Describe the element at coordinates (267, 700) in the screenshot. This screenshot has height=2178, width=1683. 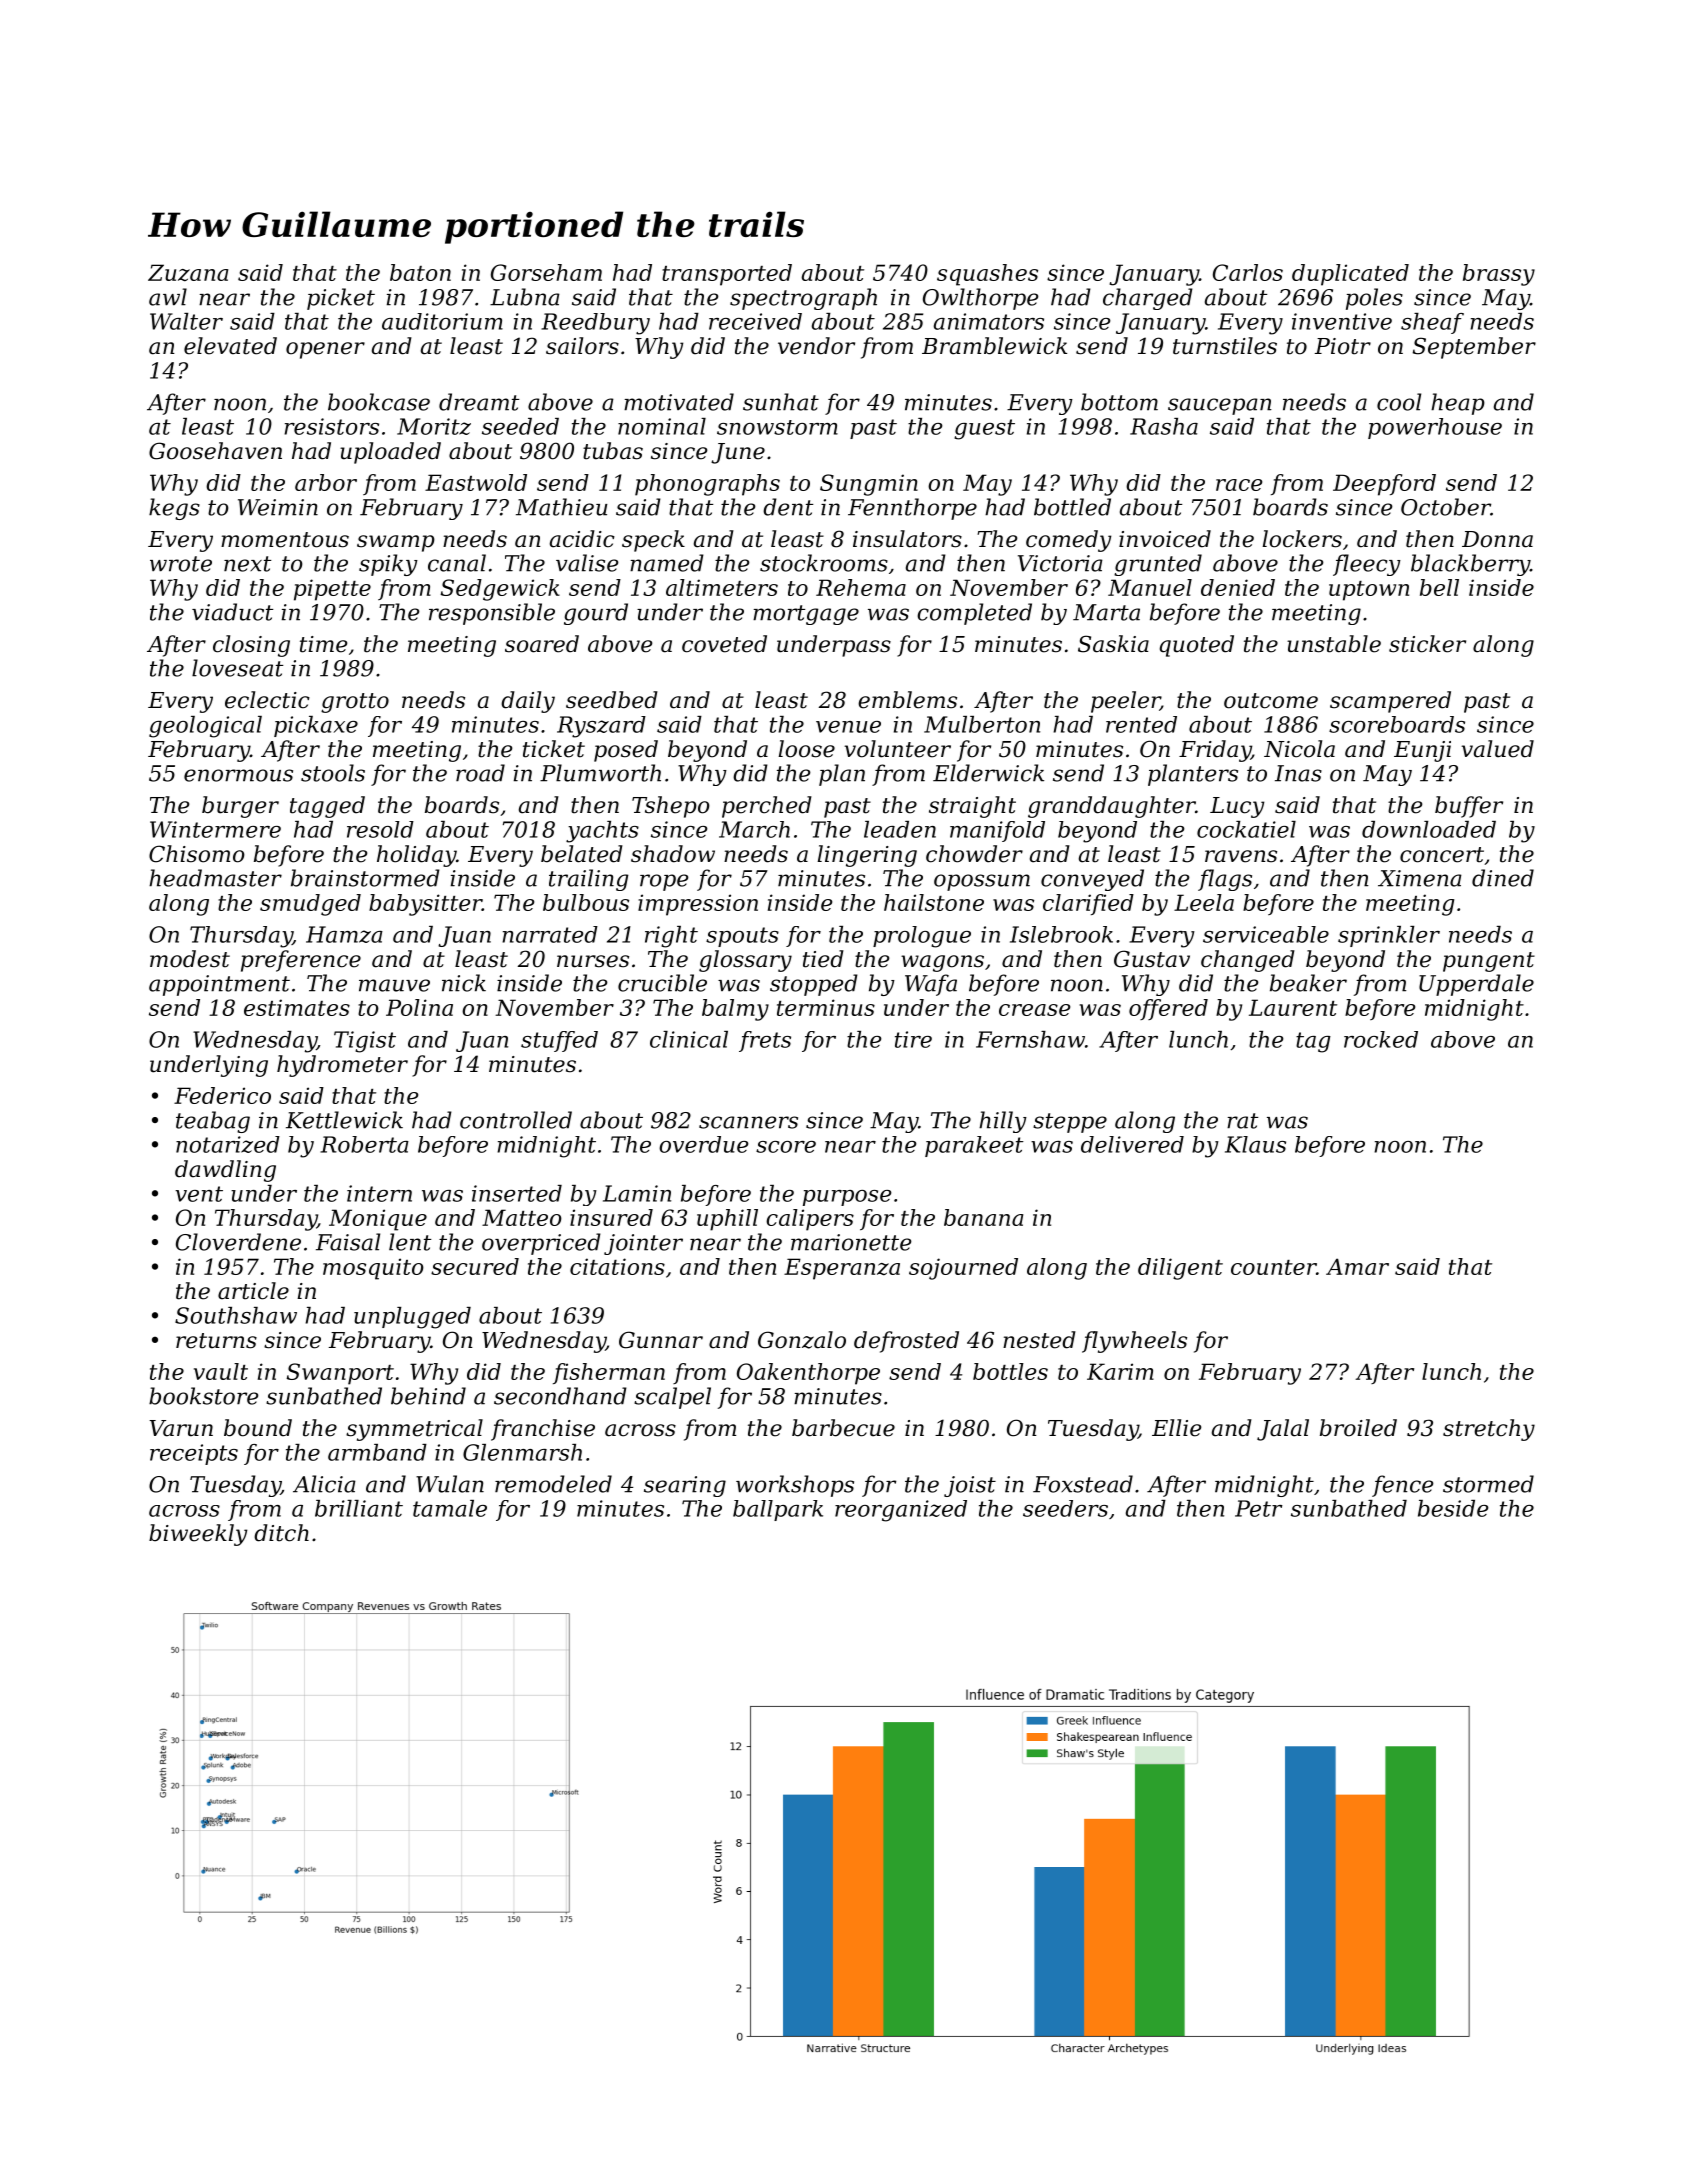
I see `eclectic` at that location.
